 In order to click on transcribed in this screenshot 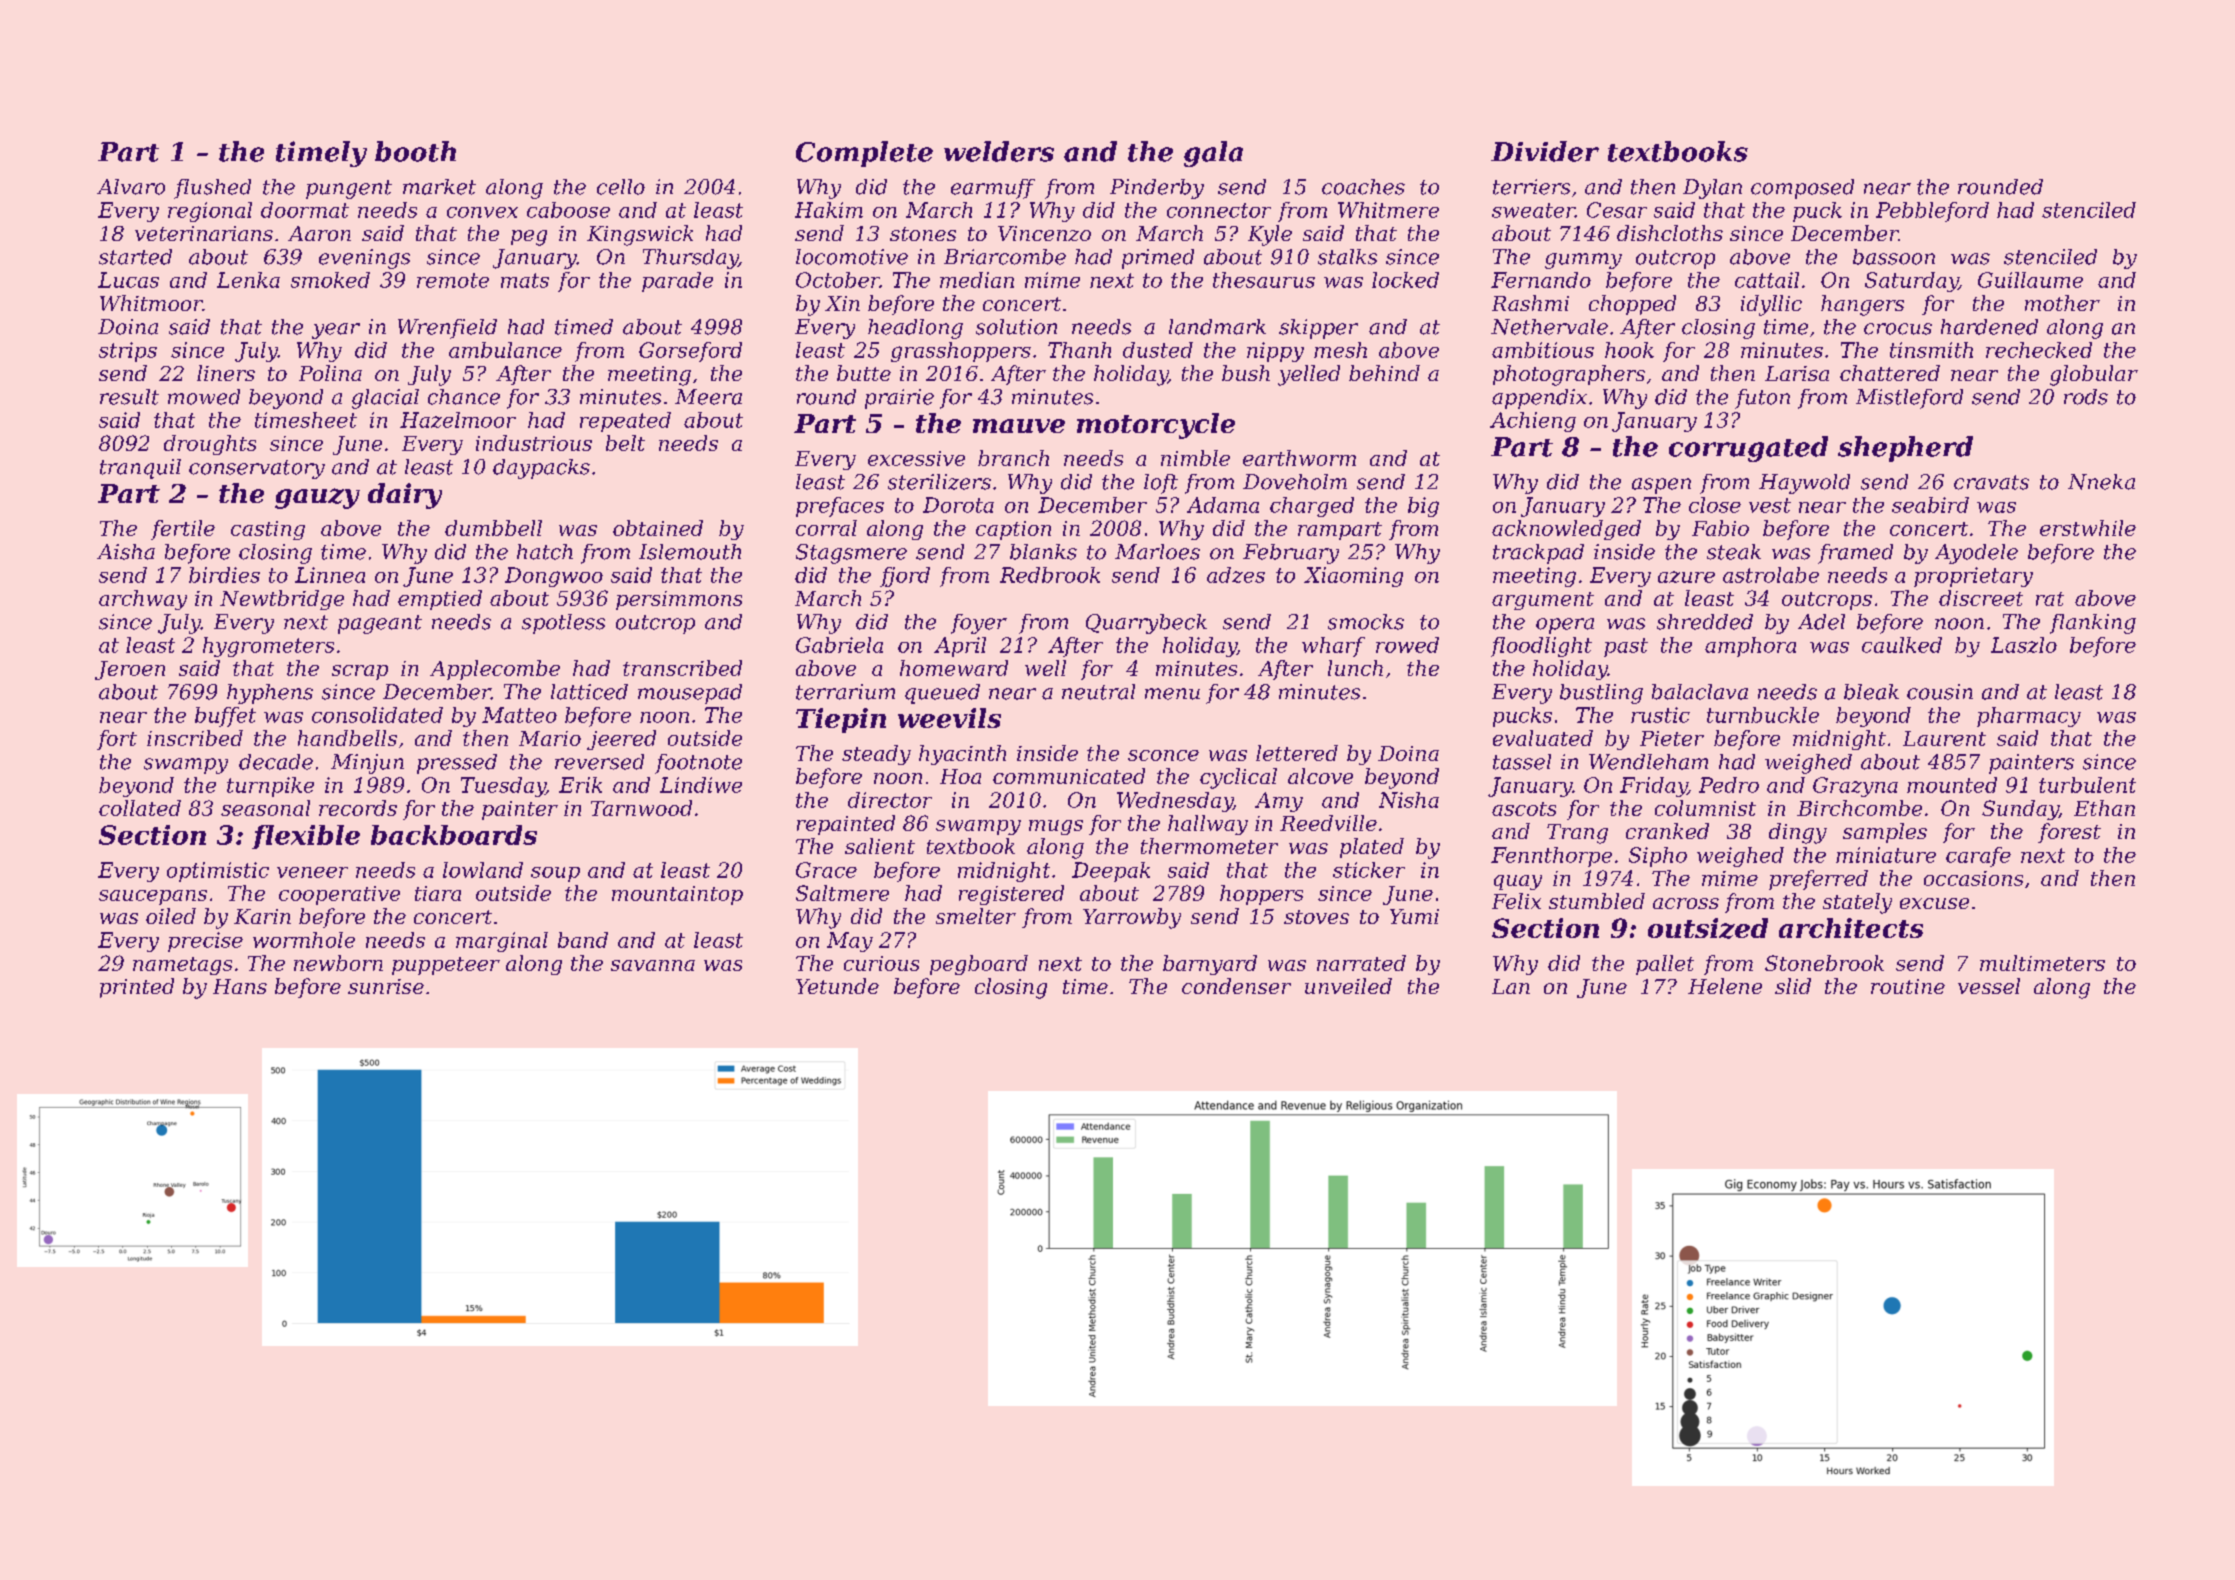, I will do `click(682, 668)`.
